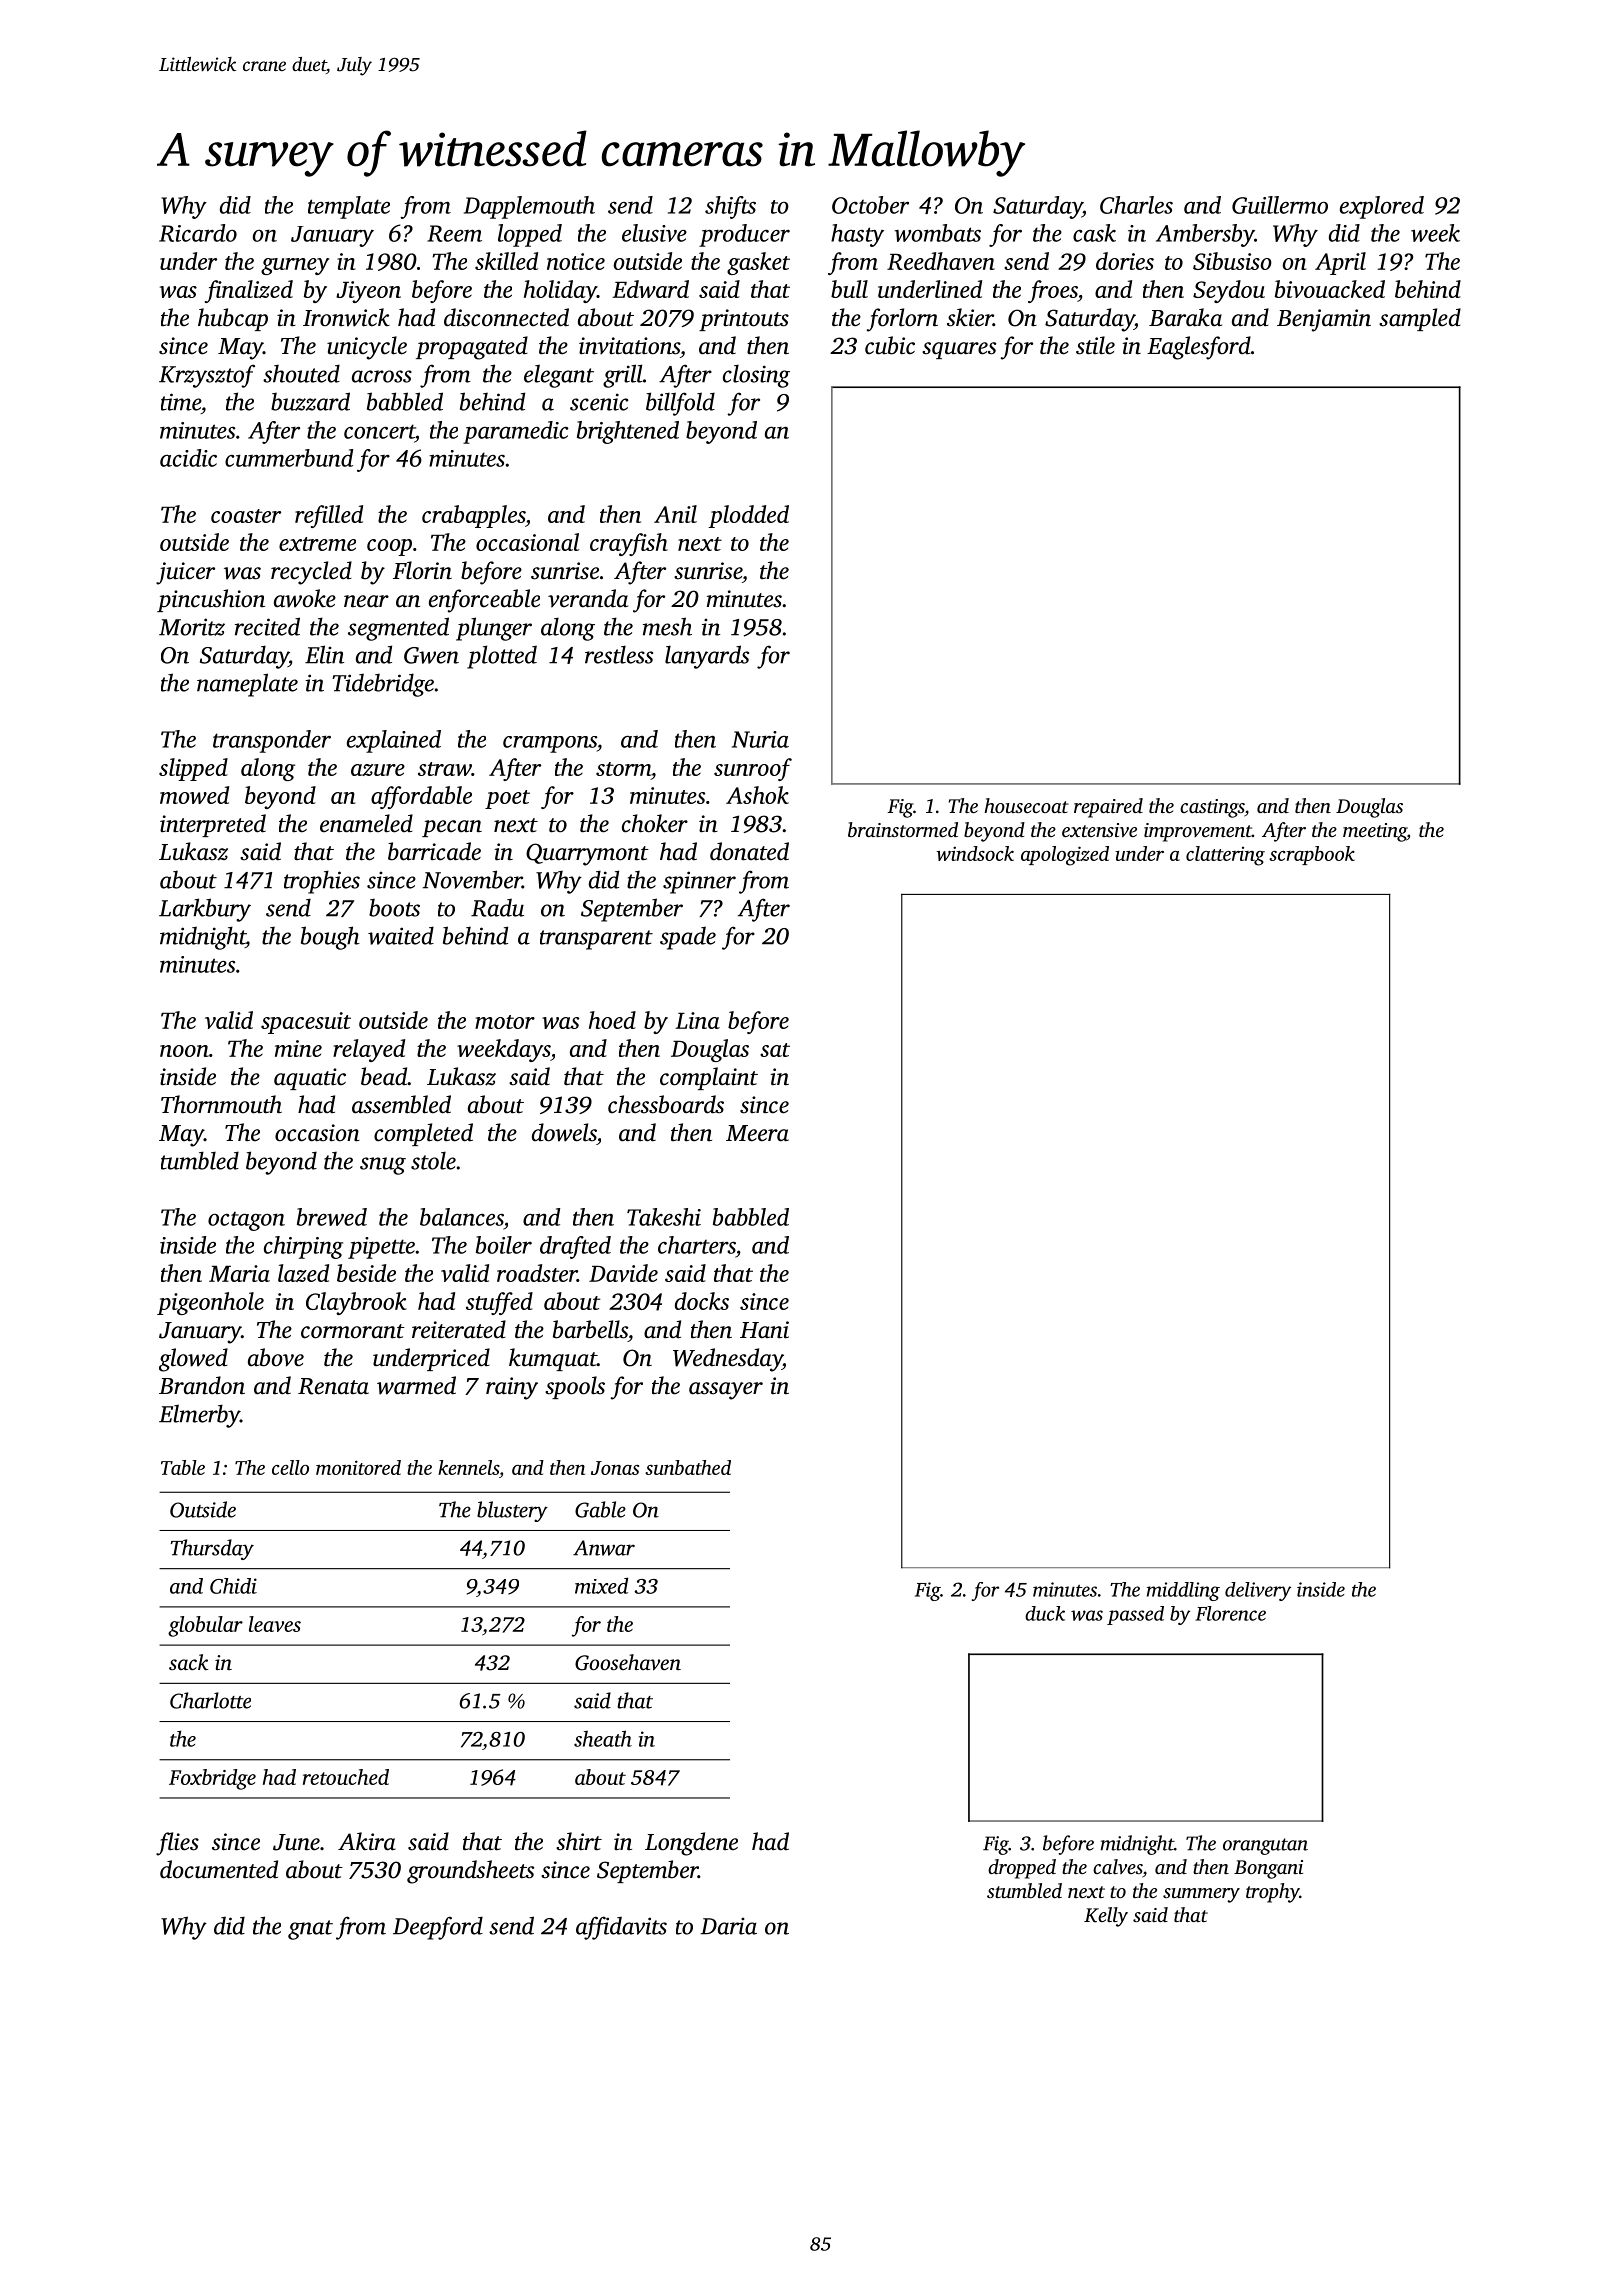 Image resolution: width=1620 pixels, height=2292 pixels. Describe the element at coordinates (1258, 1591) in the screenshot. I see `delivery` at that location.
